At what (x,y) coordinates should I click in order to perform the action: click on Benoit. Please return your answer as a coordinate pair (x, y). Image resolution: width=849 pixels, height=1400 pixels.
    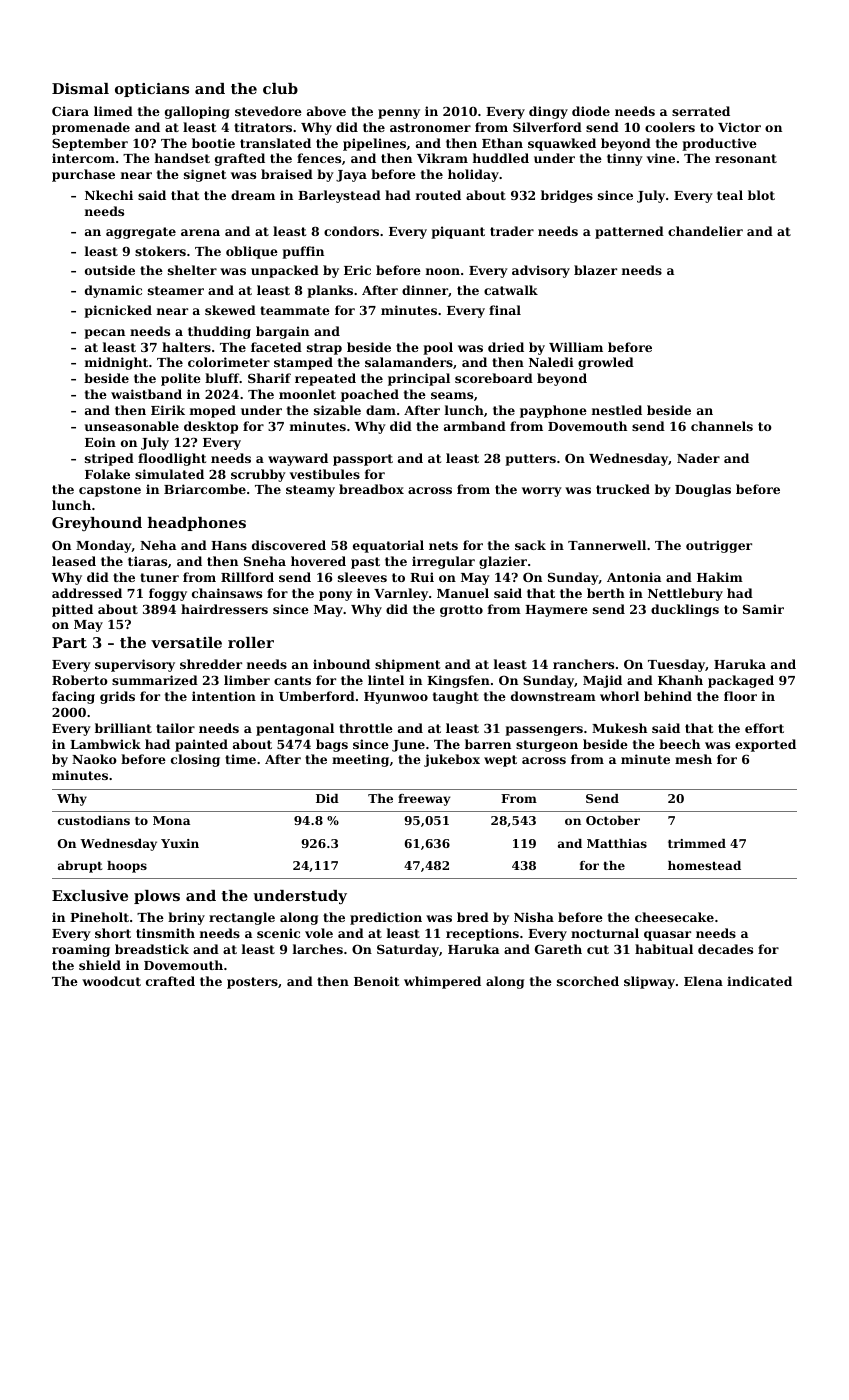
    Looking at the image, I should click on (376, 981).
